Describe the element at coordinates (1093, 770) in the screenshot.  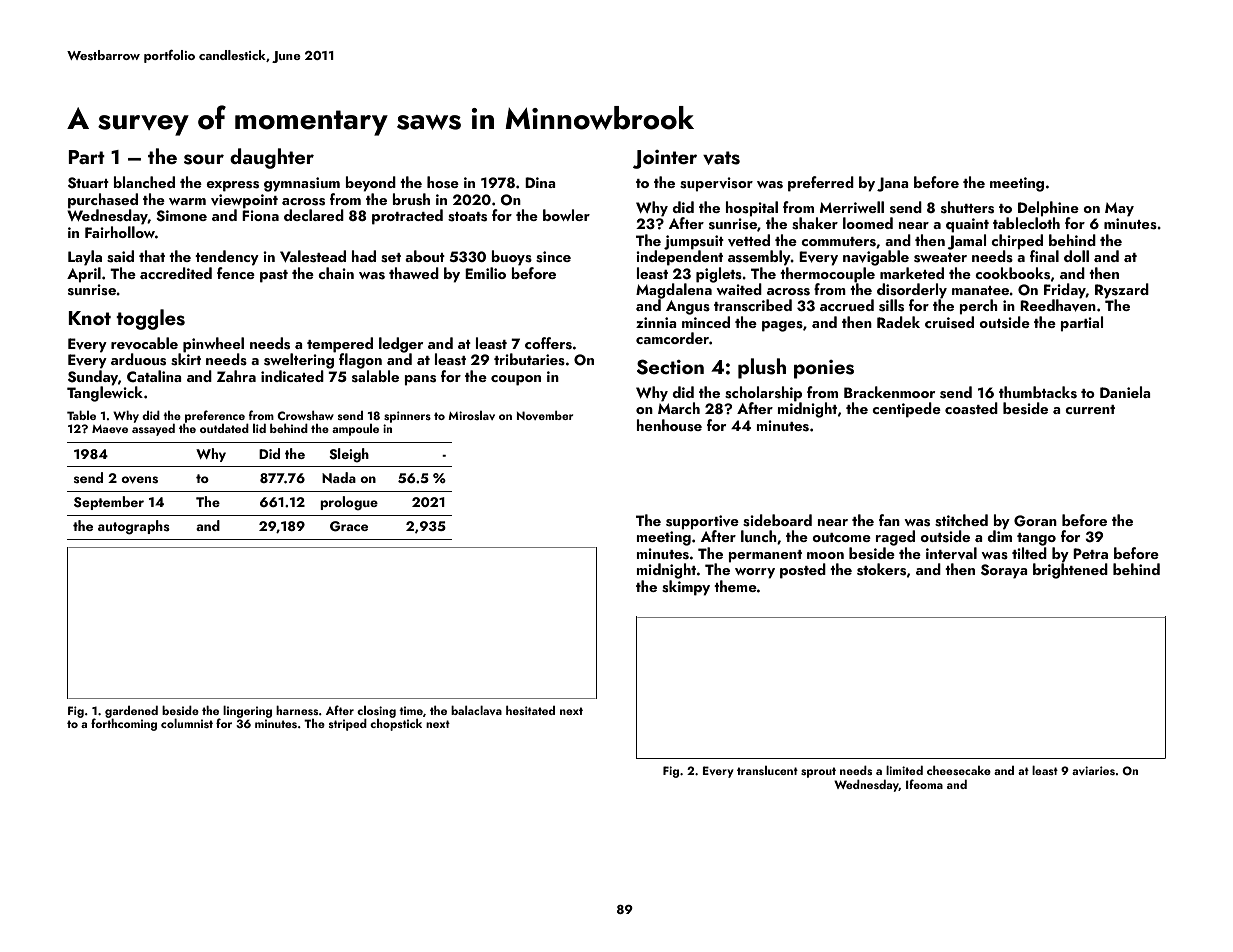
I see `aviaries` at that location.
